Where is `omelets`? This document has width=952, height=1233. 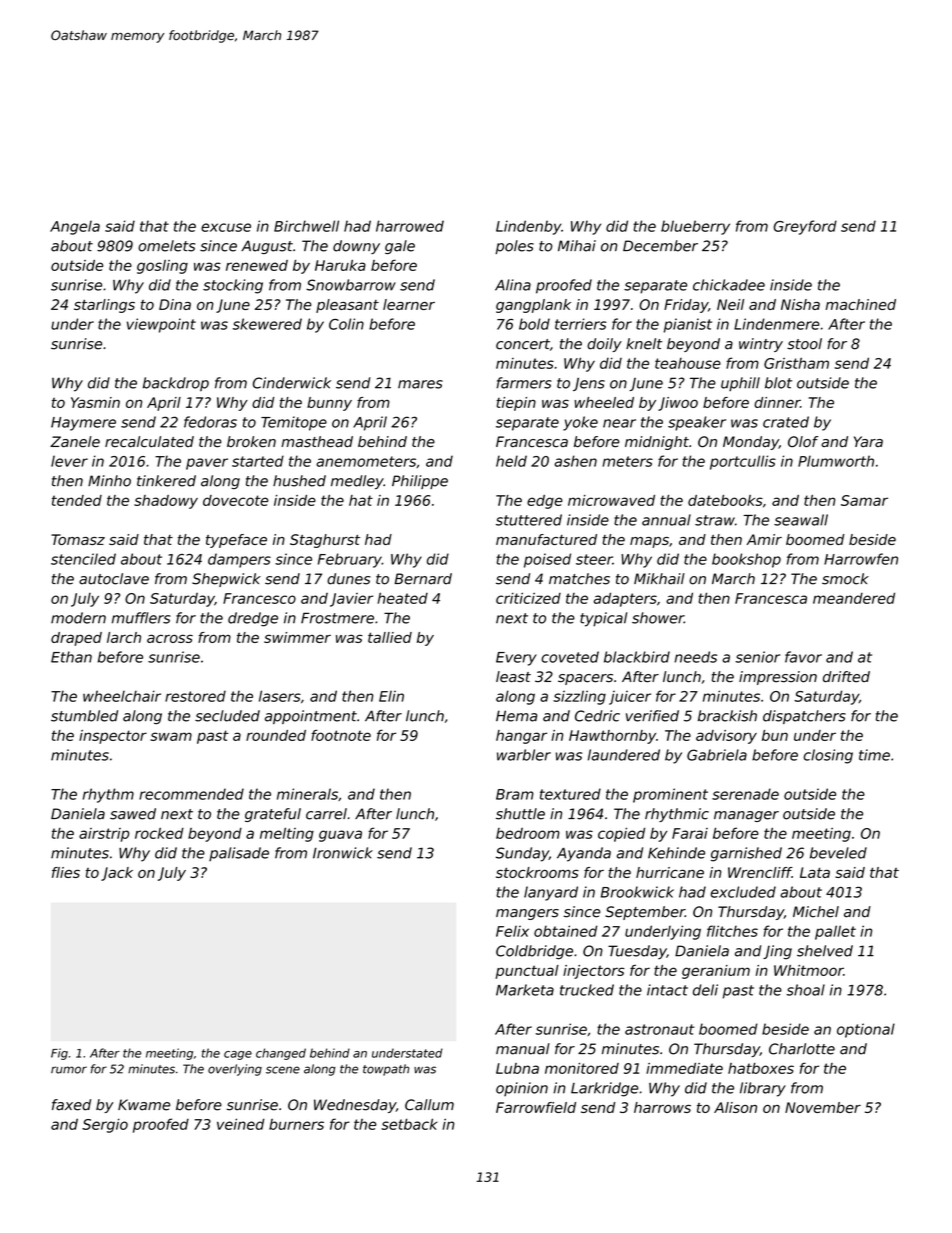
omelets is located at coordinates (166, 246).
